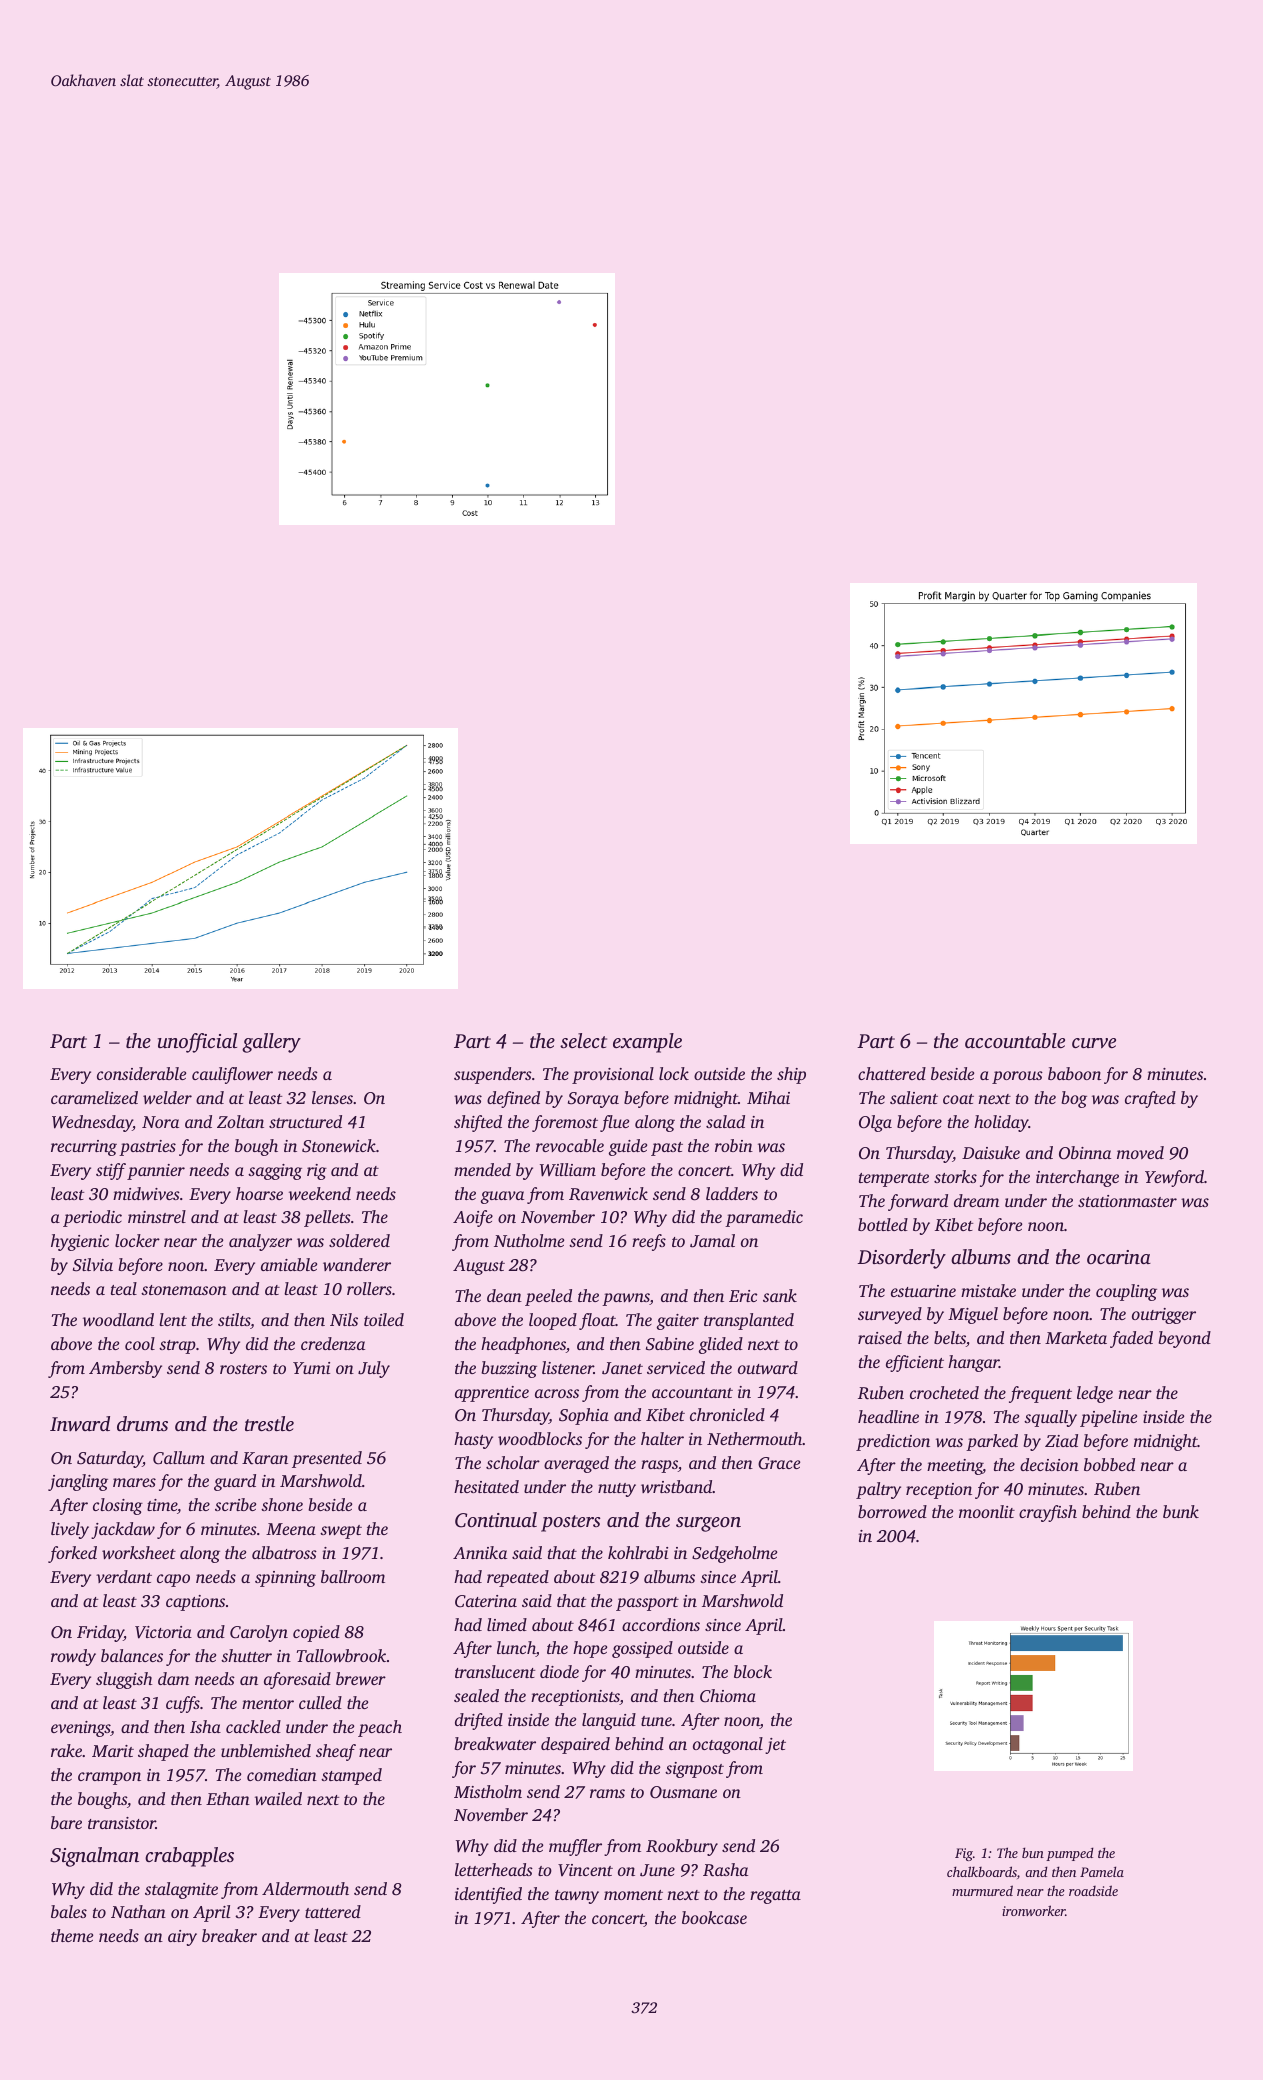 This screenshot has height=2080, width=1263. What do you see at coordinates (305, 1888) in the screenshot?
I see `Aldermouth` at bounding box center [305, 1888].
